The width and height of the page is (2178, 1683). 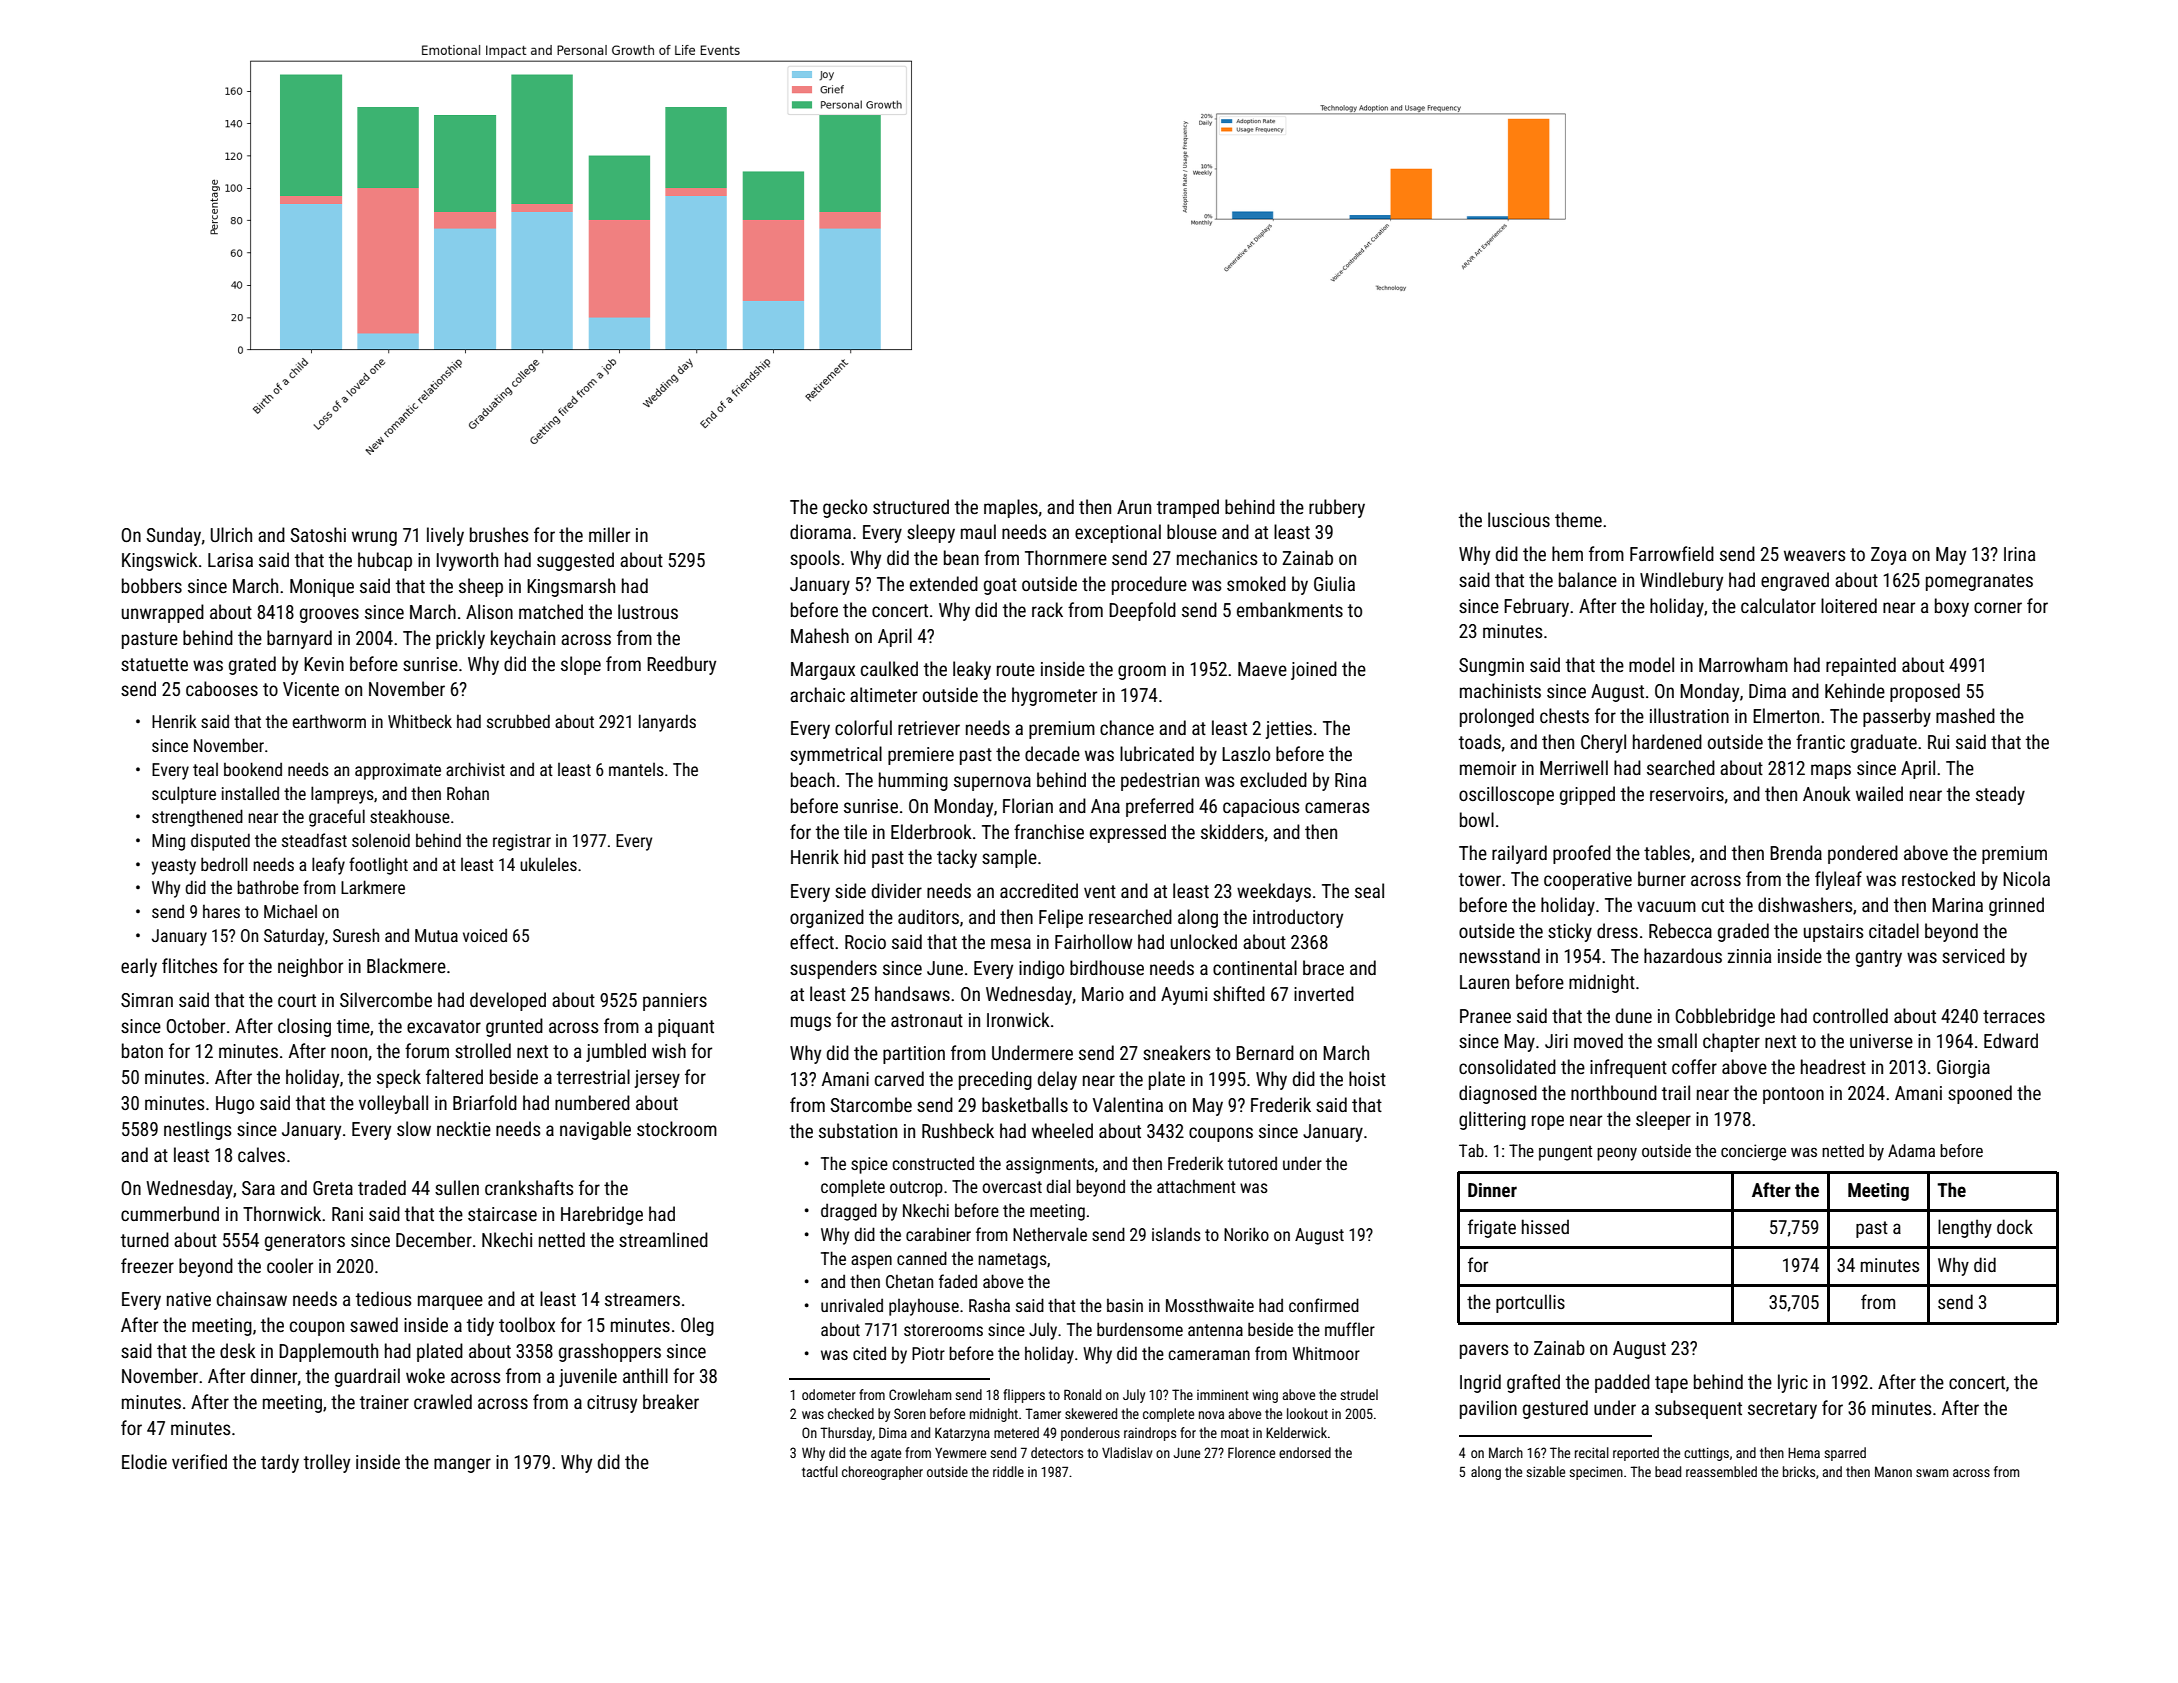 What do you see at coordinates (1337, 508) in the page?
I see `rubbery` at bounding box center [1337, 508].
